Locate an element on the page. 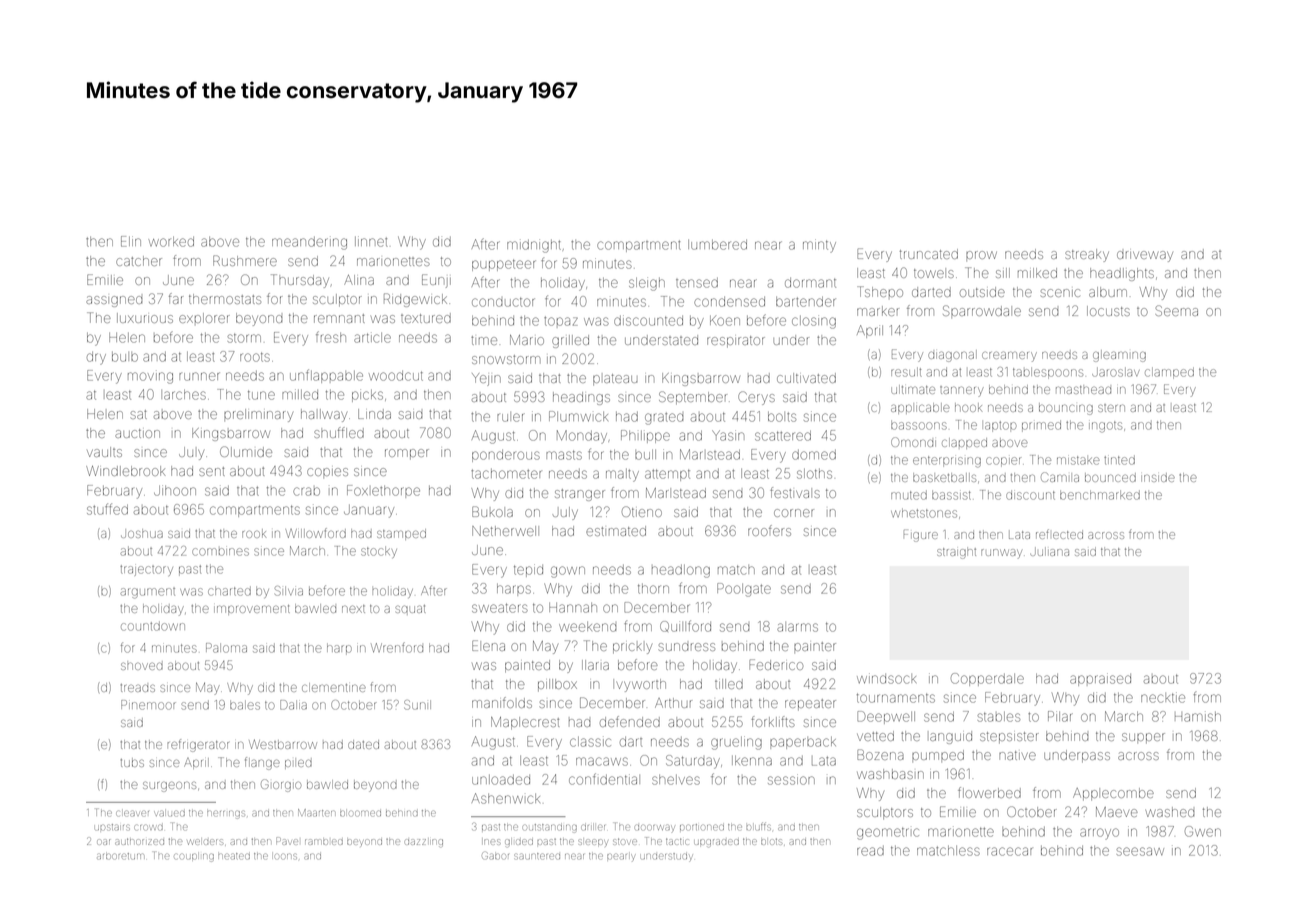 The width and height of the image is (1308, 924). Copperdale is located at coordinates (987, 679).
